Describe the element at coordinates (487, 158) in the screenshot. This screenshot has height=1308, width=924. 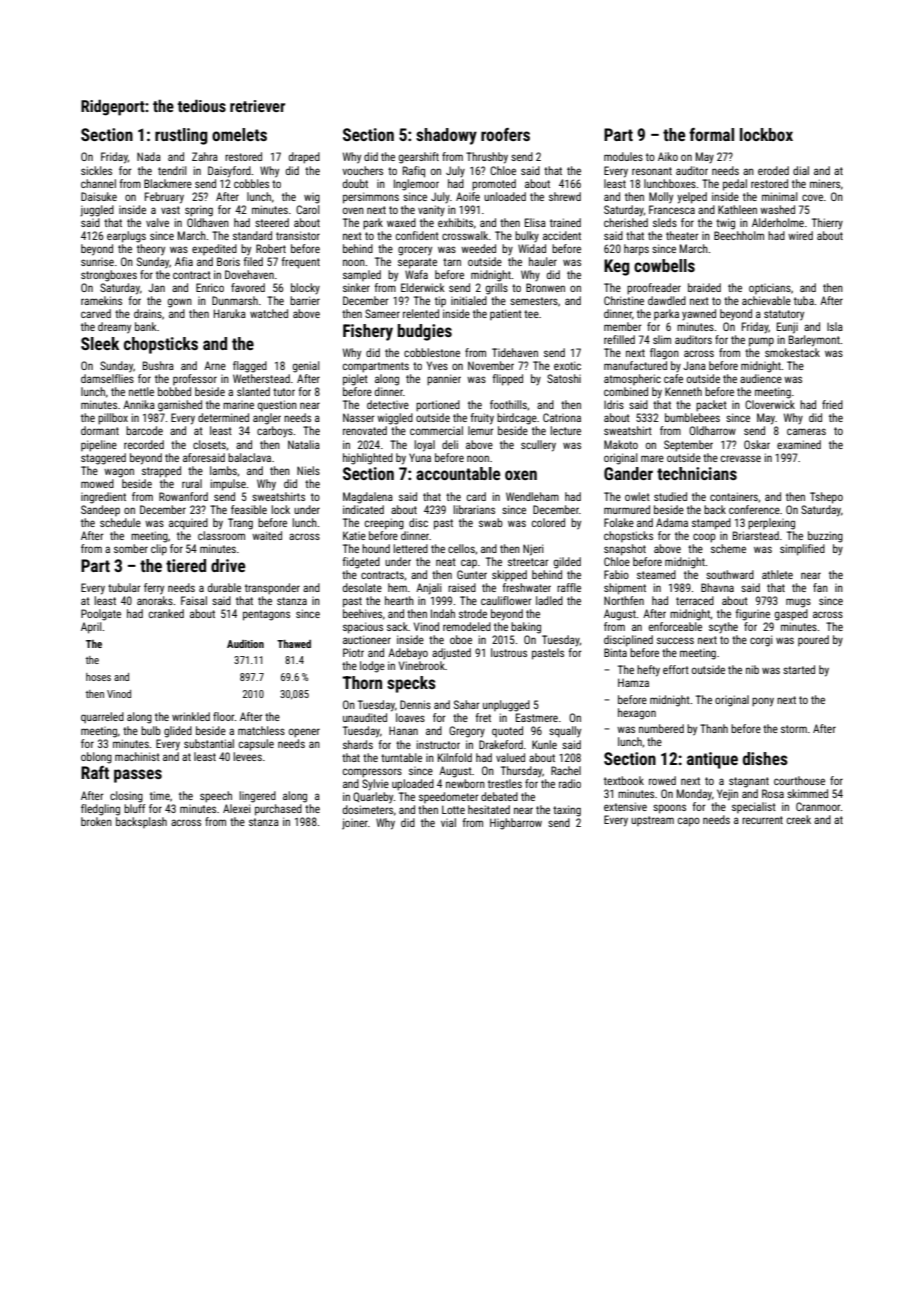
I see `Thrushby` at that location.
